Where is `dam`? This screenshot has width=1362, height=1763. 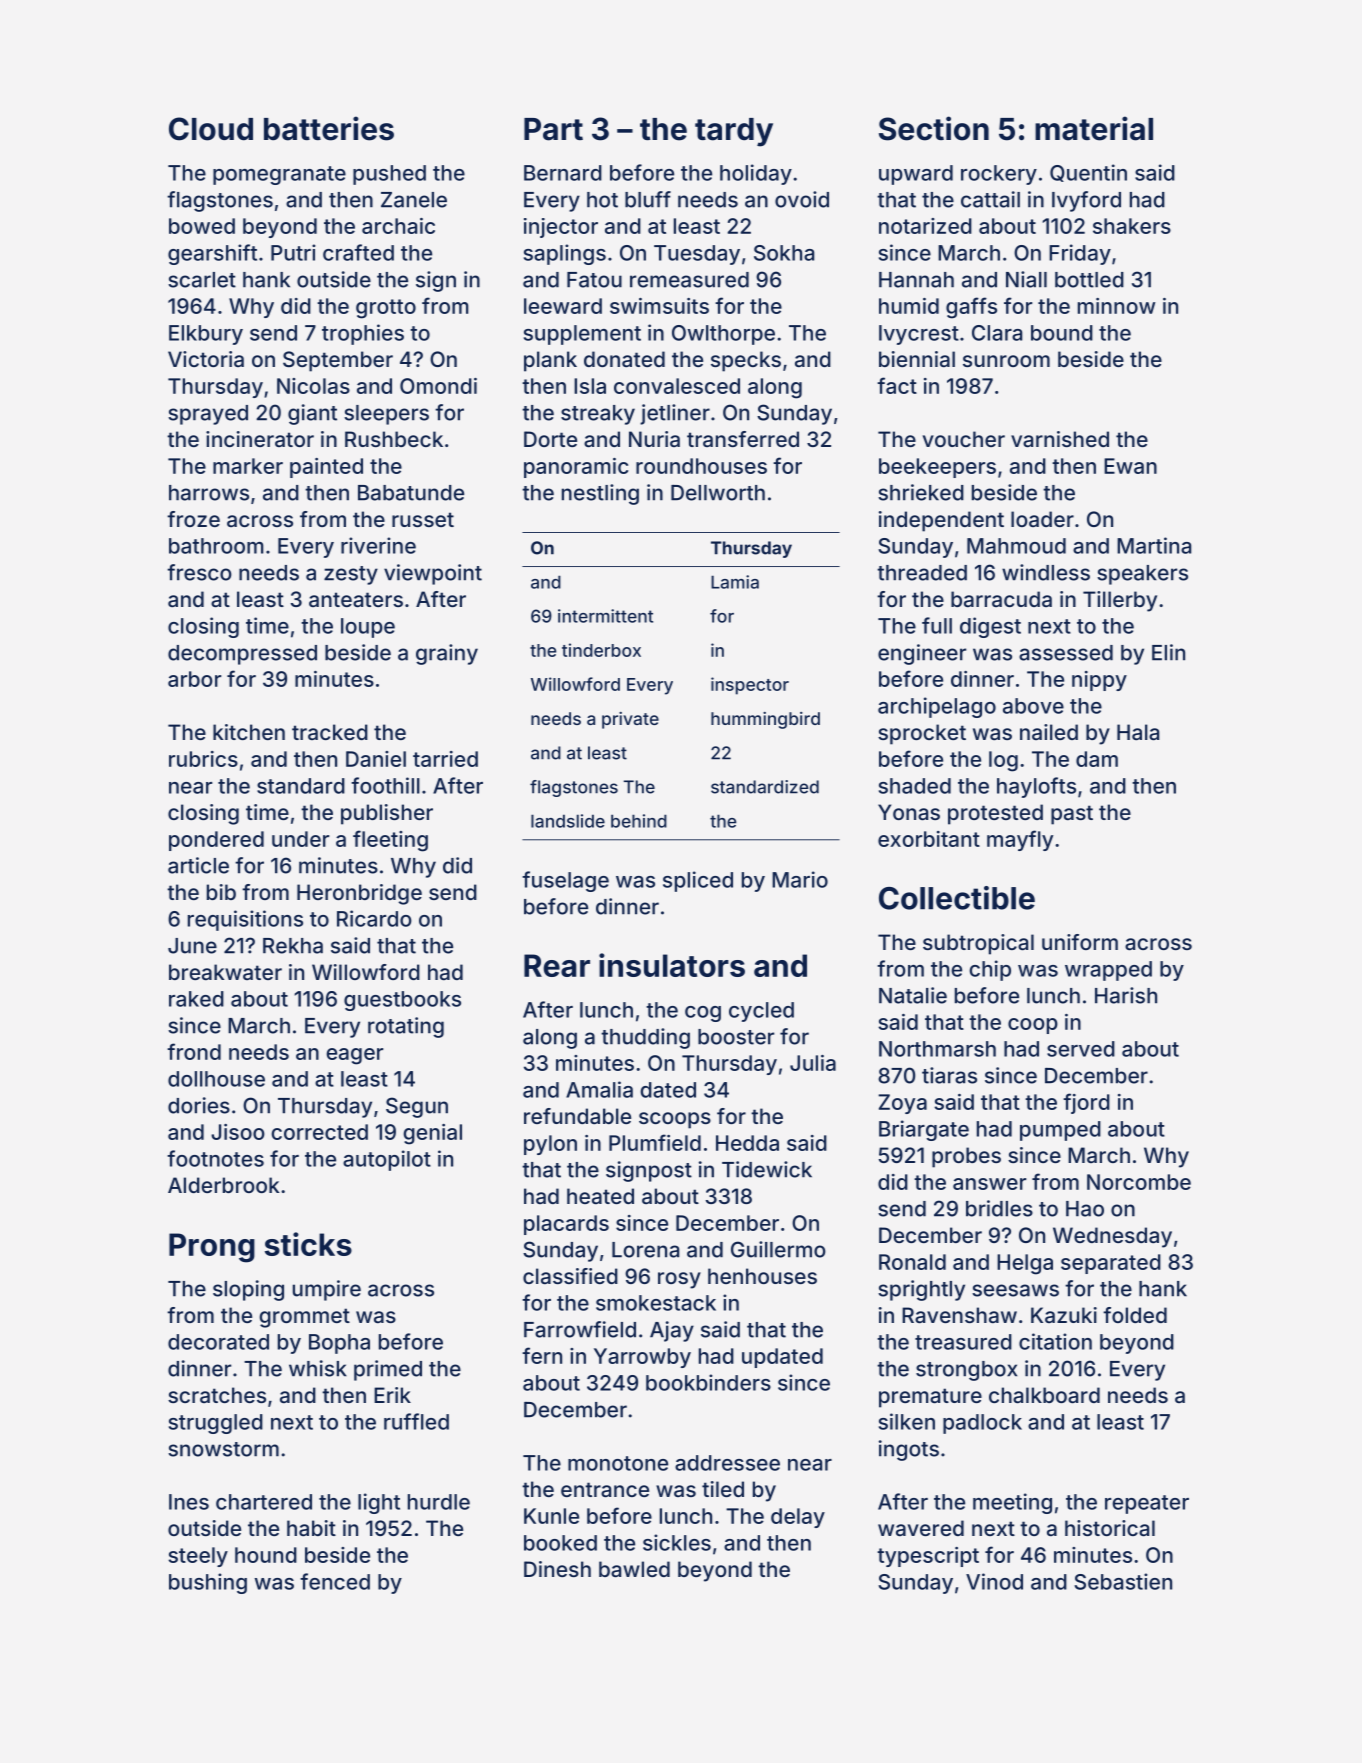
dam is located at coordinates (1097, 759).
